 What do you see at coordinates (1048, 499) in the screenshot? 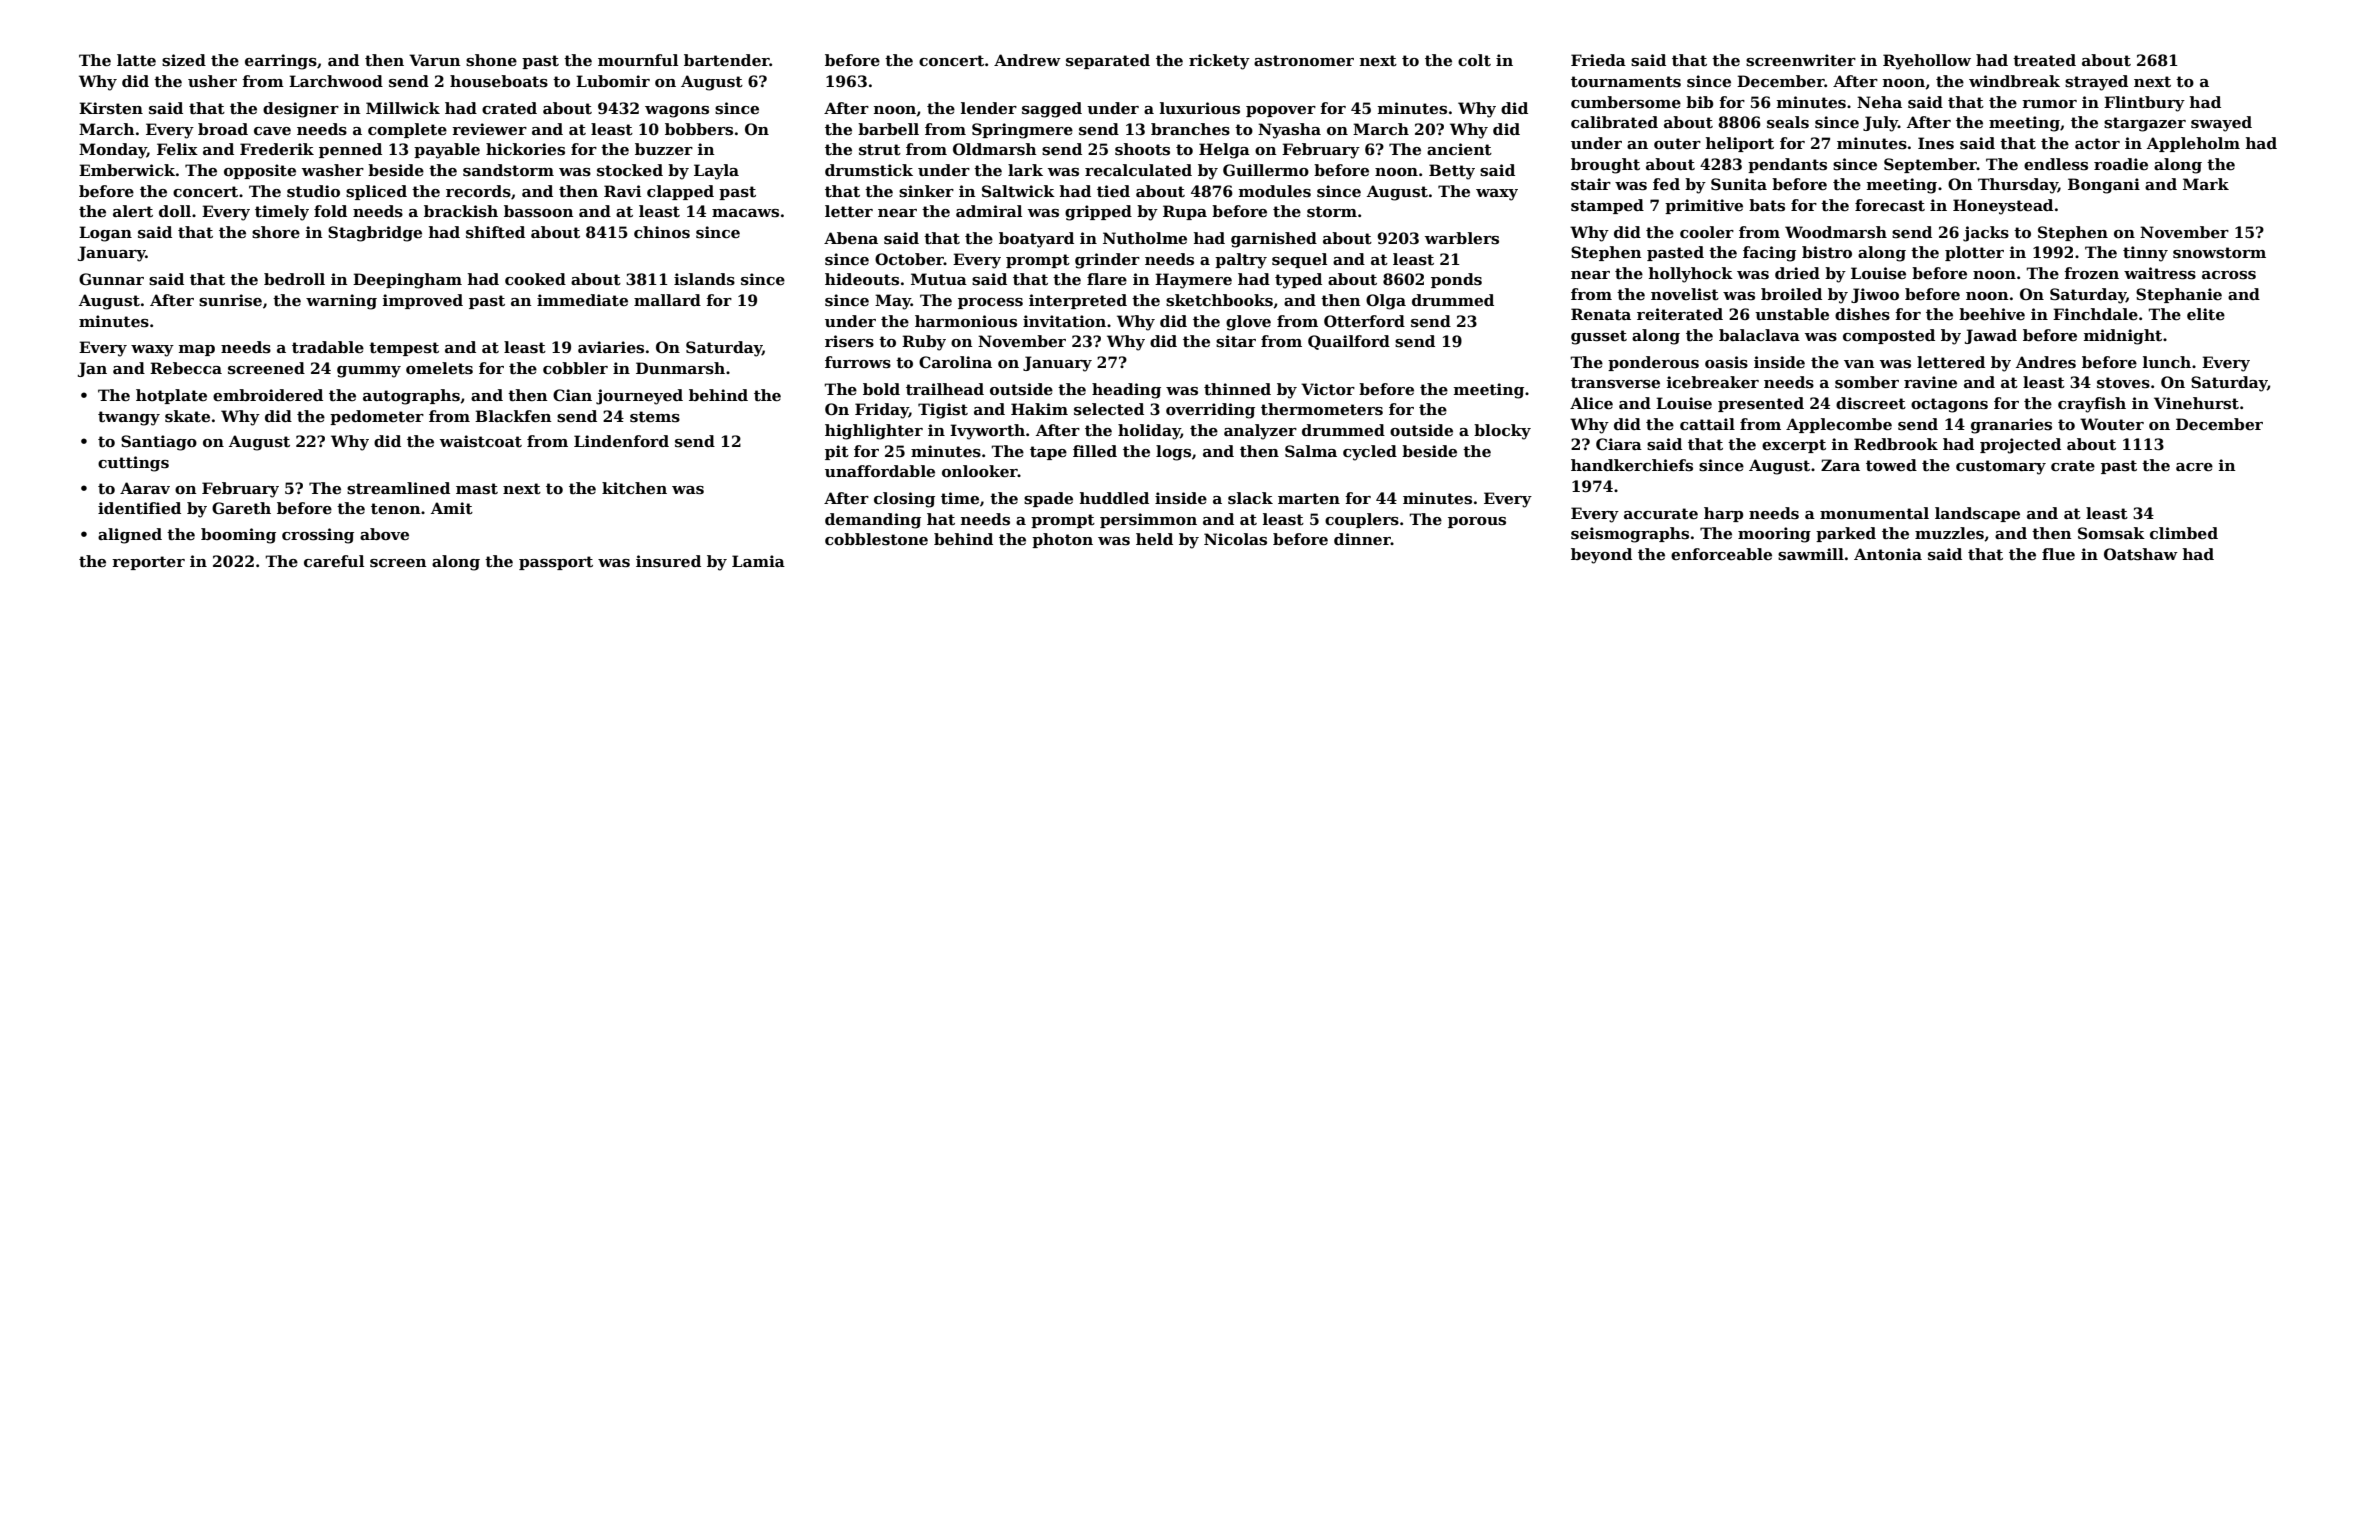
I see `spade` at bounding box center [1048, 499].
